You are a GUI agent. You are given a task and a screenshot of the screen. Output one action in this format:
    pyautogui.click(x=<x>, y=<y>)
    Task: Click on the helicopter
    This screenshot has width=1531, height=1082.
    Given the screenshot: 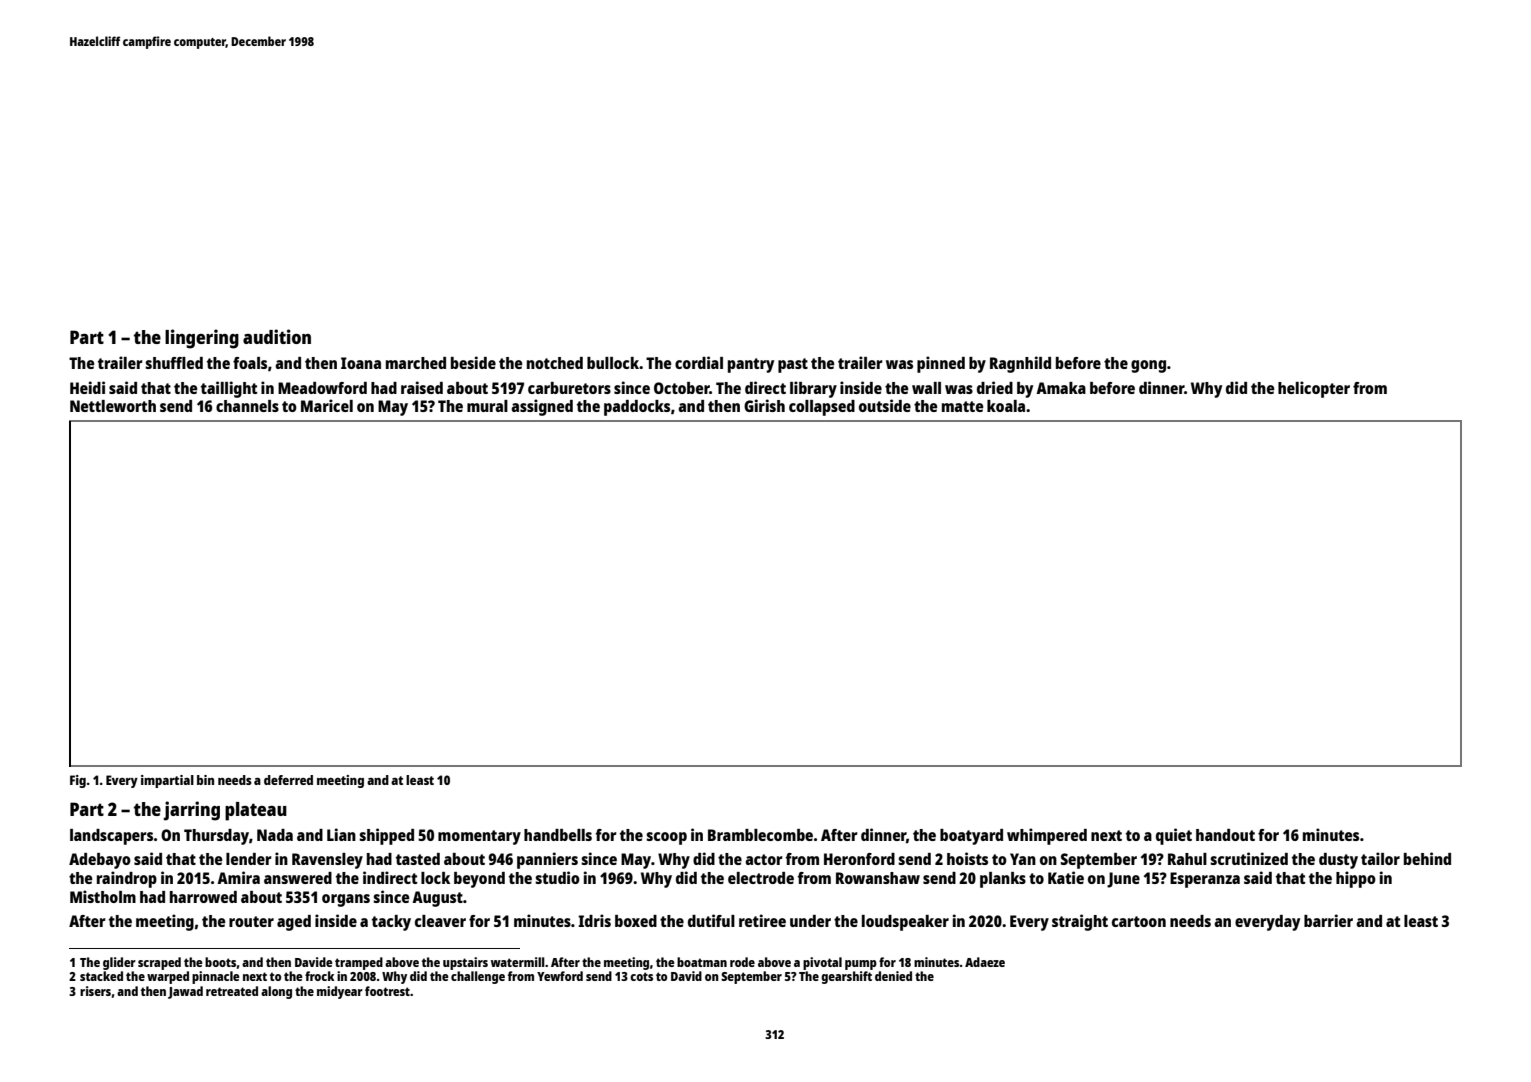 What is the action you would take?
    pyautogui.click(x=1314, y=389)
